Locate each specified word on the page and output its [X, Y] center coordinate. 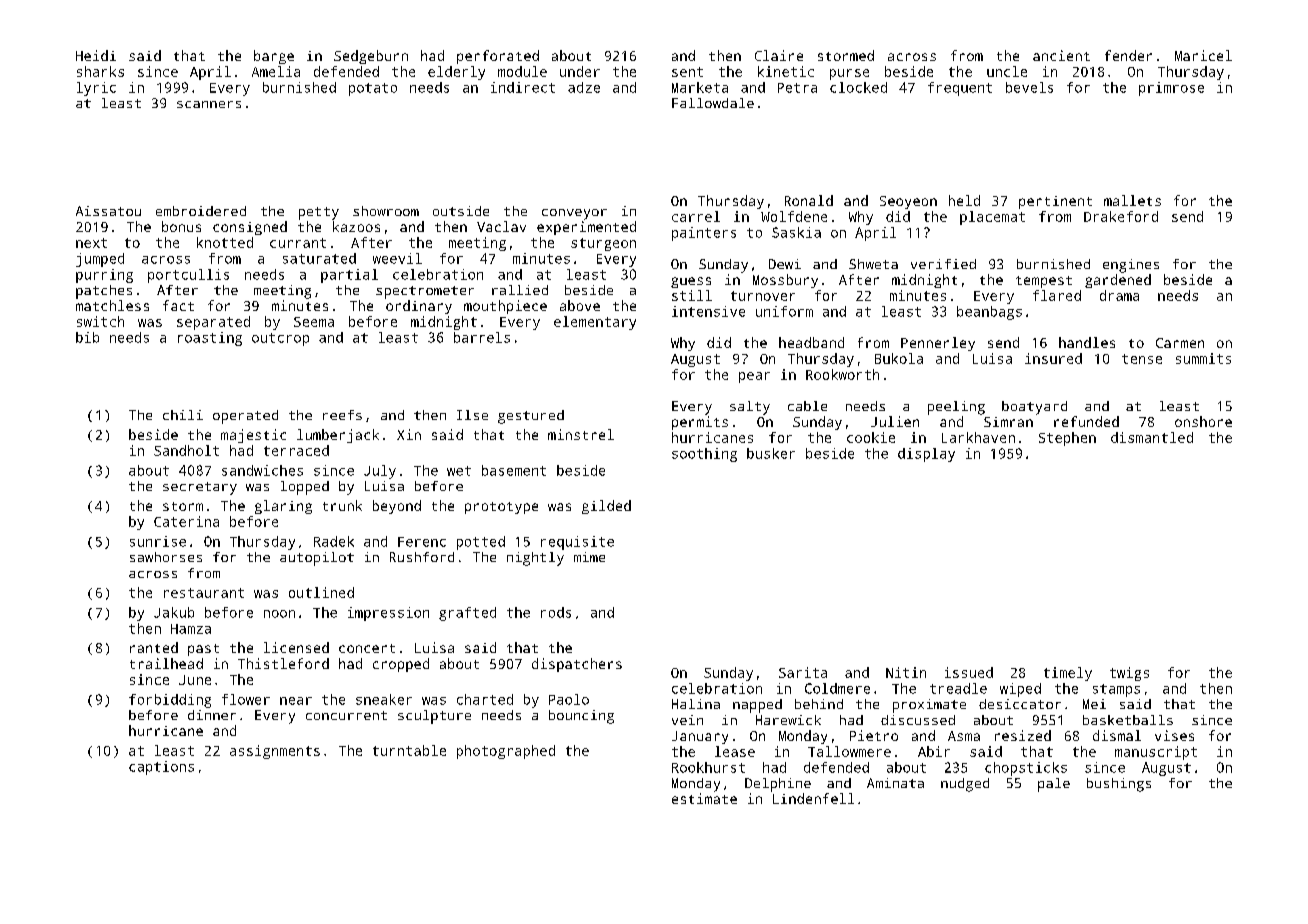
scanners [209, 104]
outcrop [280, 339]
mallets [1132, 200]
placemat [992, 218]
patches [104, 292]
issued [969, 672]
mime [589, 557]
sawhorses [166, 557]
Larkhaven [978, 437]
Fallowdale [713, 103]
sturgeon [603, 244]
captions [161, 768]
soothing [704, 455]
